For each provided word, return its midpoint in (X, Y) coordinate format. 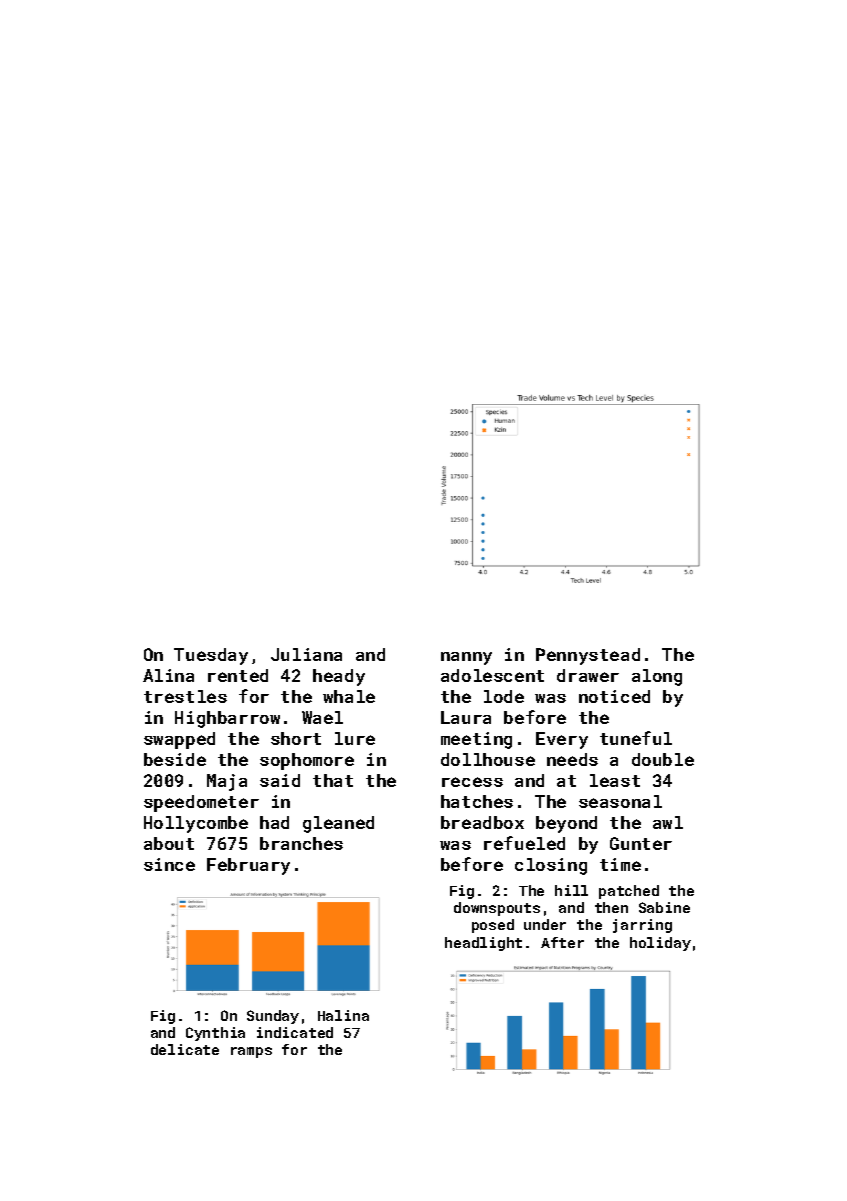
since (169, 864)
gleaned (338, 824)
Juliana (306, 654)
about (169, 843)
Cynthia (215, 1034)
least (615, 780)
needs (572, 759)
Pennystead (588, 656)
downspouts (497, 909)
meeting (476, 740)
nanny (466, 658)
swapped (179, 740)
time (620, 864)
